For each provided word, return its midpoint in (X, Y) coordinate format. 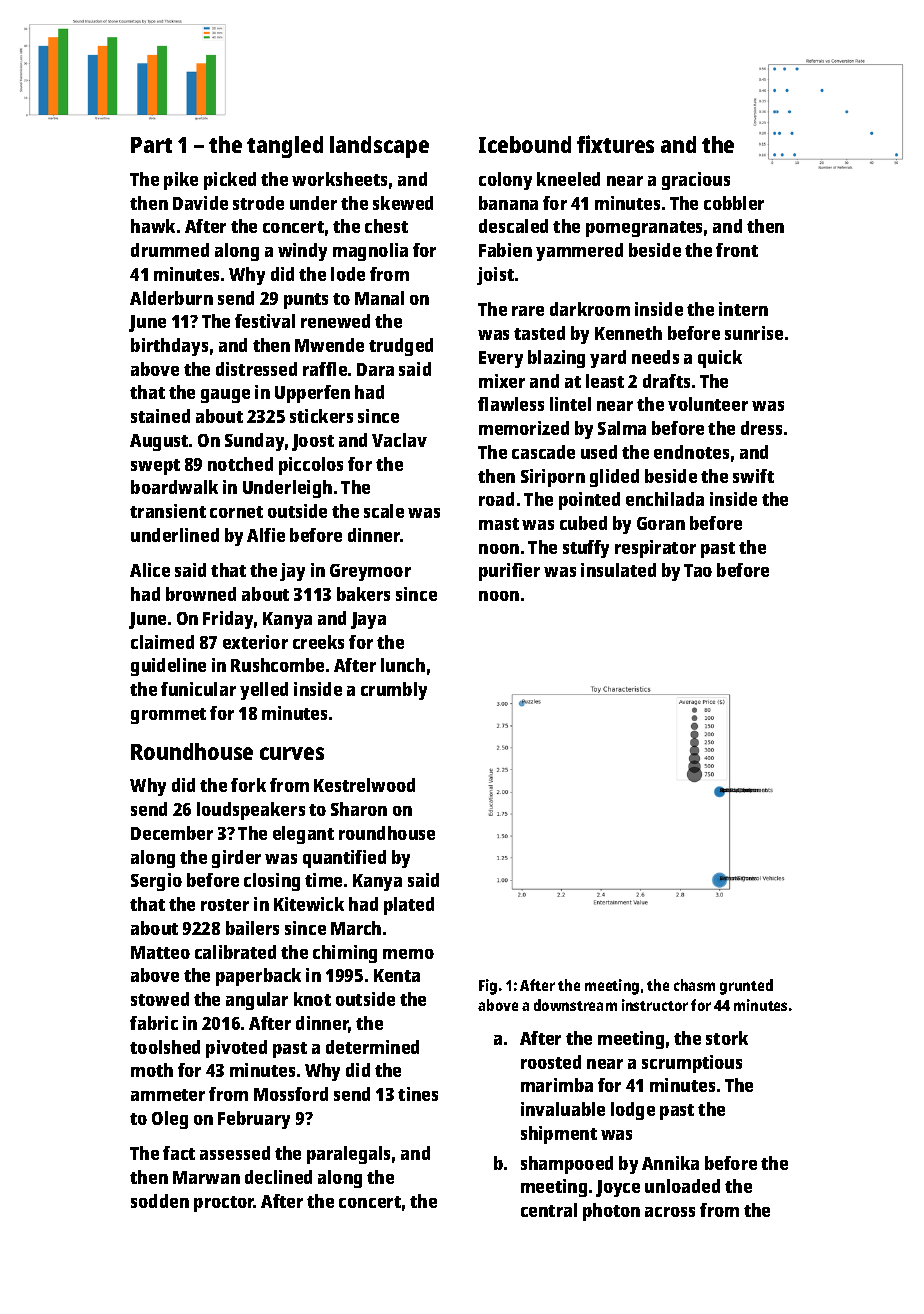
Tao (698, 570)
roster (225, 905)
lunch (403, 665)
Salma (622, 428)
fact (179, 1153)
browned (201, 594)
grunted (746, 987)
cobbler (734, 203)
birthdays (169, 347)
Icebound (525, 144)
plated (409, 906)
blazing (556, 359)
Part (151, 145)
